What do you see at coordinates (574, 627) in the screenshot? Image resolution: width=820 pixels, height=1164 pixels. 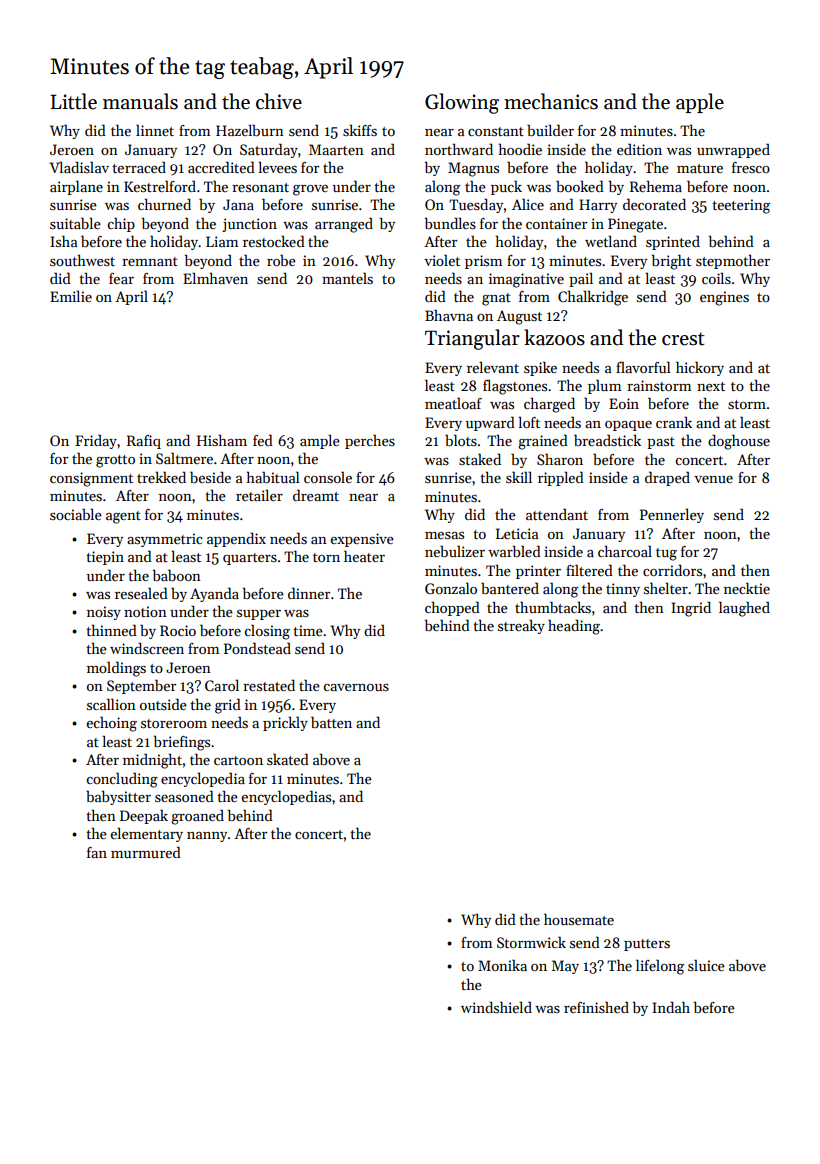 I see `heading` at bounding box center [574, 627].
